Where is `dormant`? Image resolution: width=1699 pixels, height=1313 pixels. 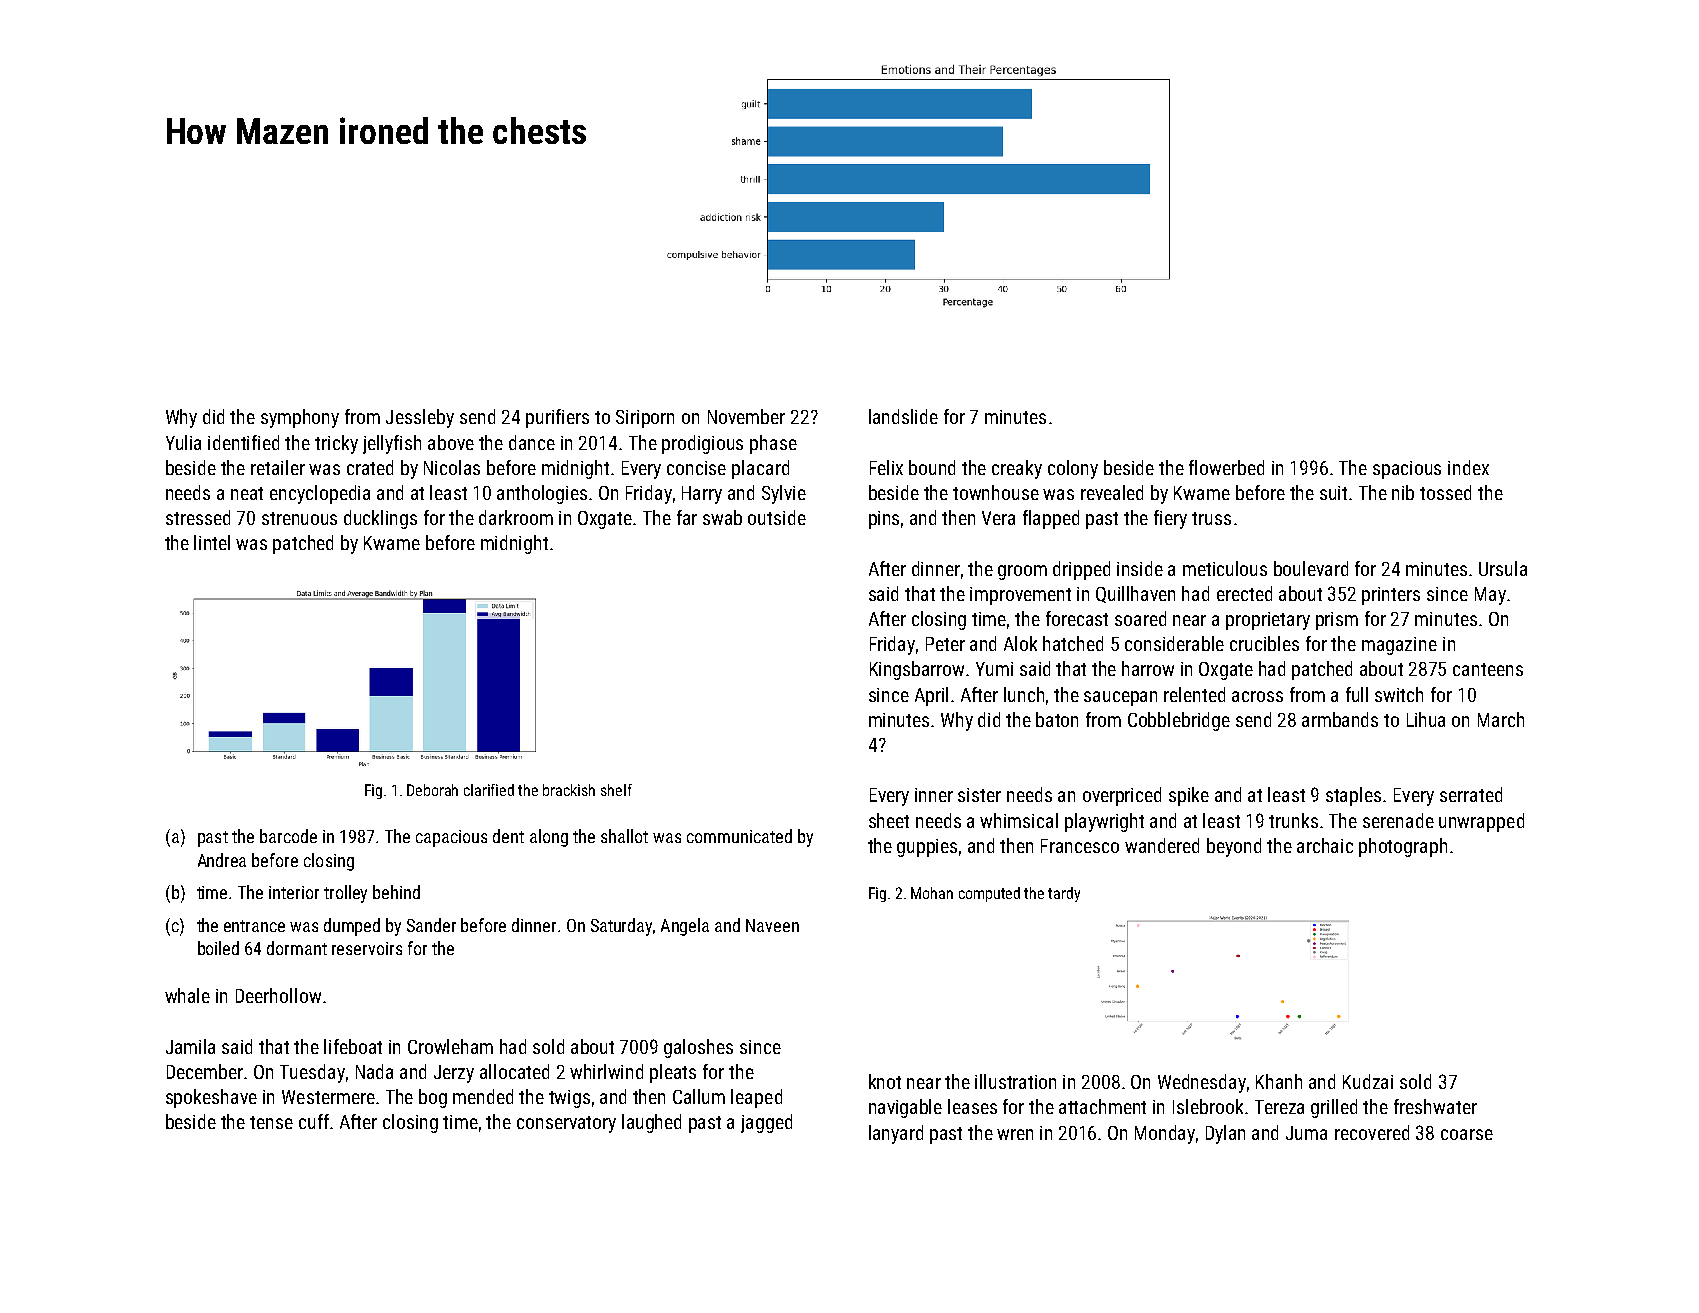 dormant is located at coordinates (297, 948).
